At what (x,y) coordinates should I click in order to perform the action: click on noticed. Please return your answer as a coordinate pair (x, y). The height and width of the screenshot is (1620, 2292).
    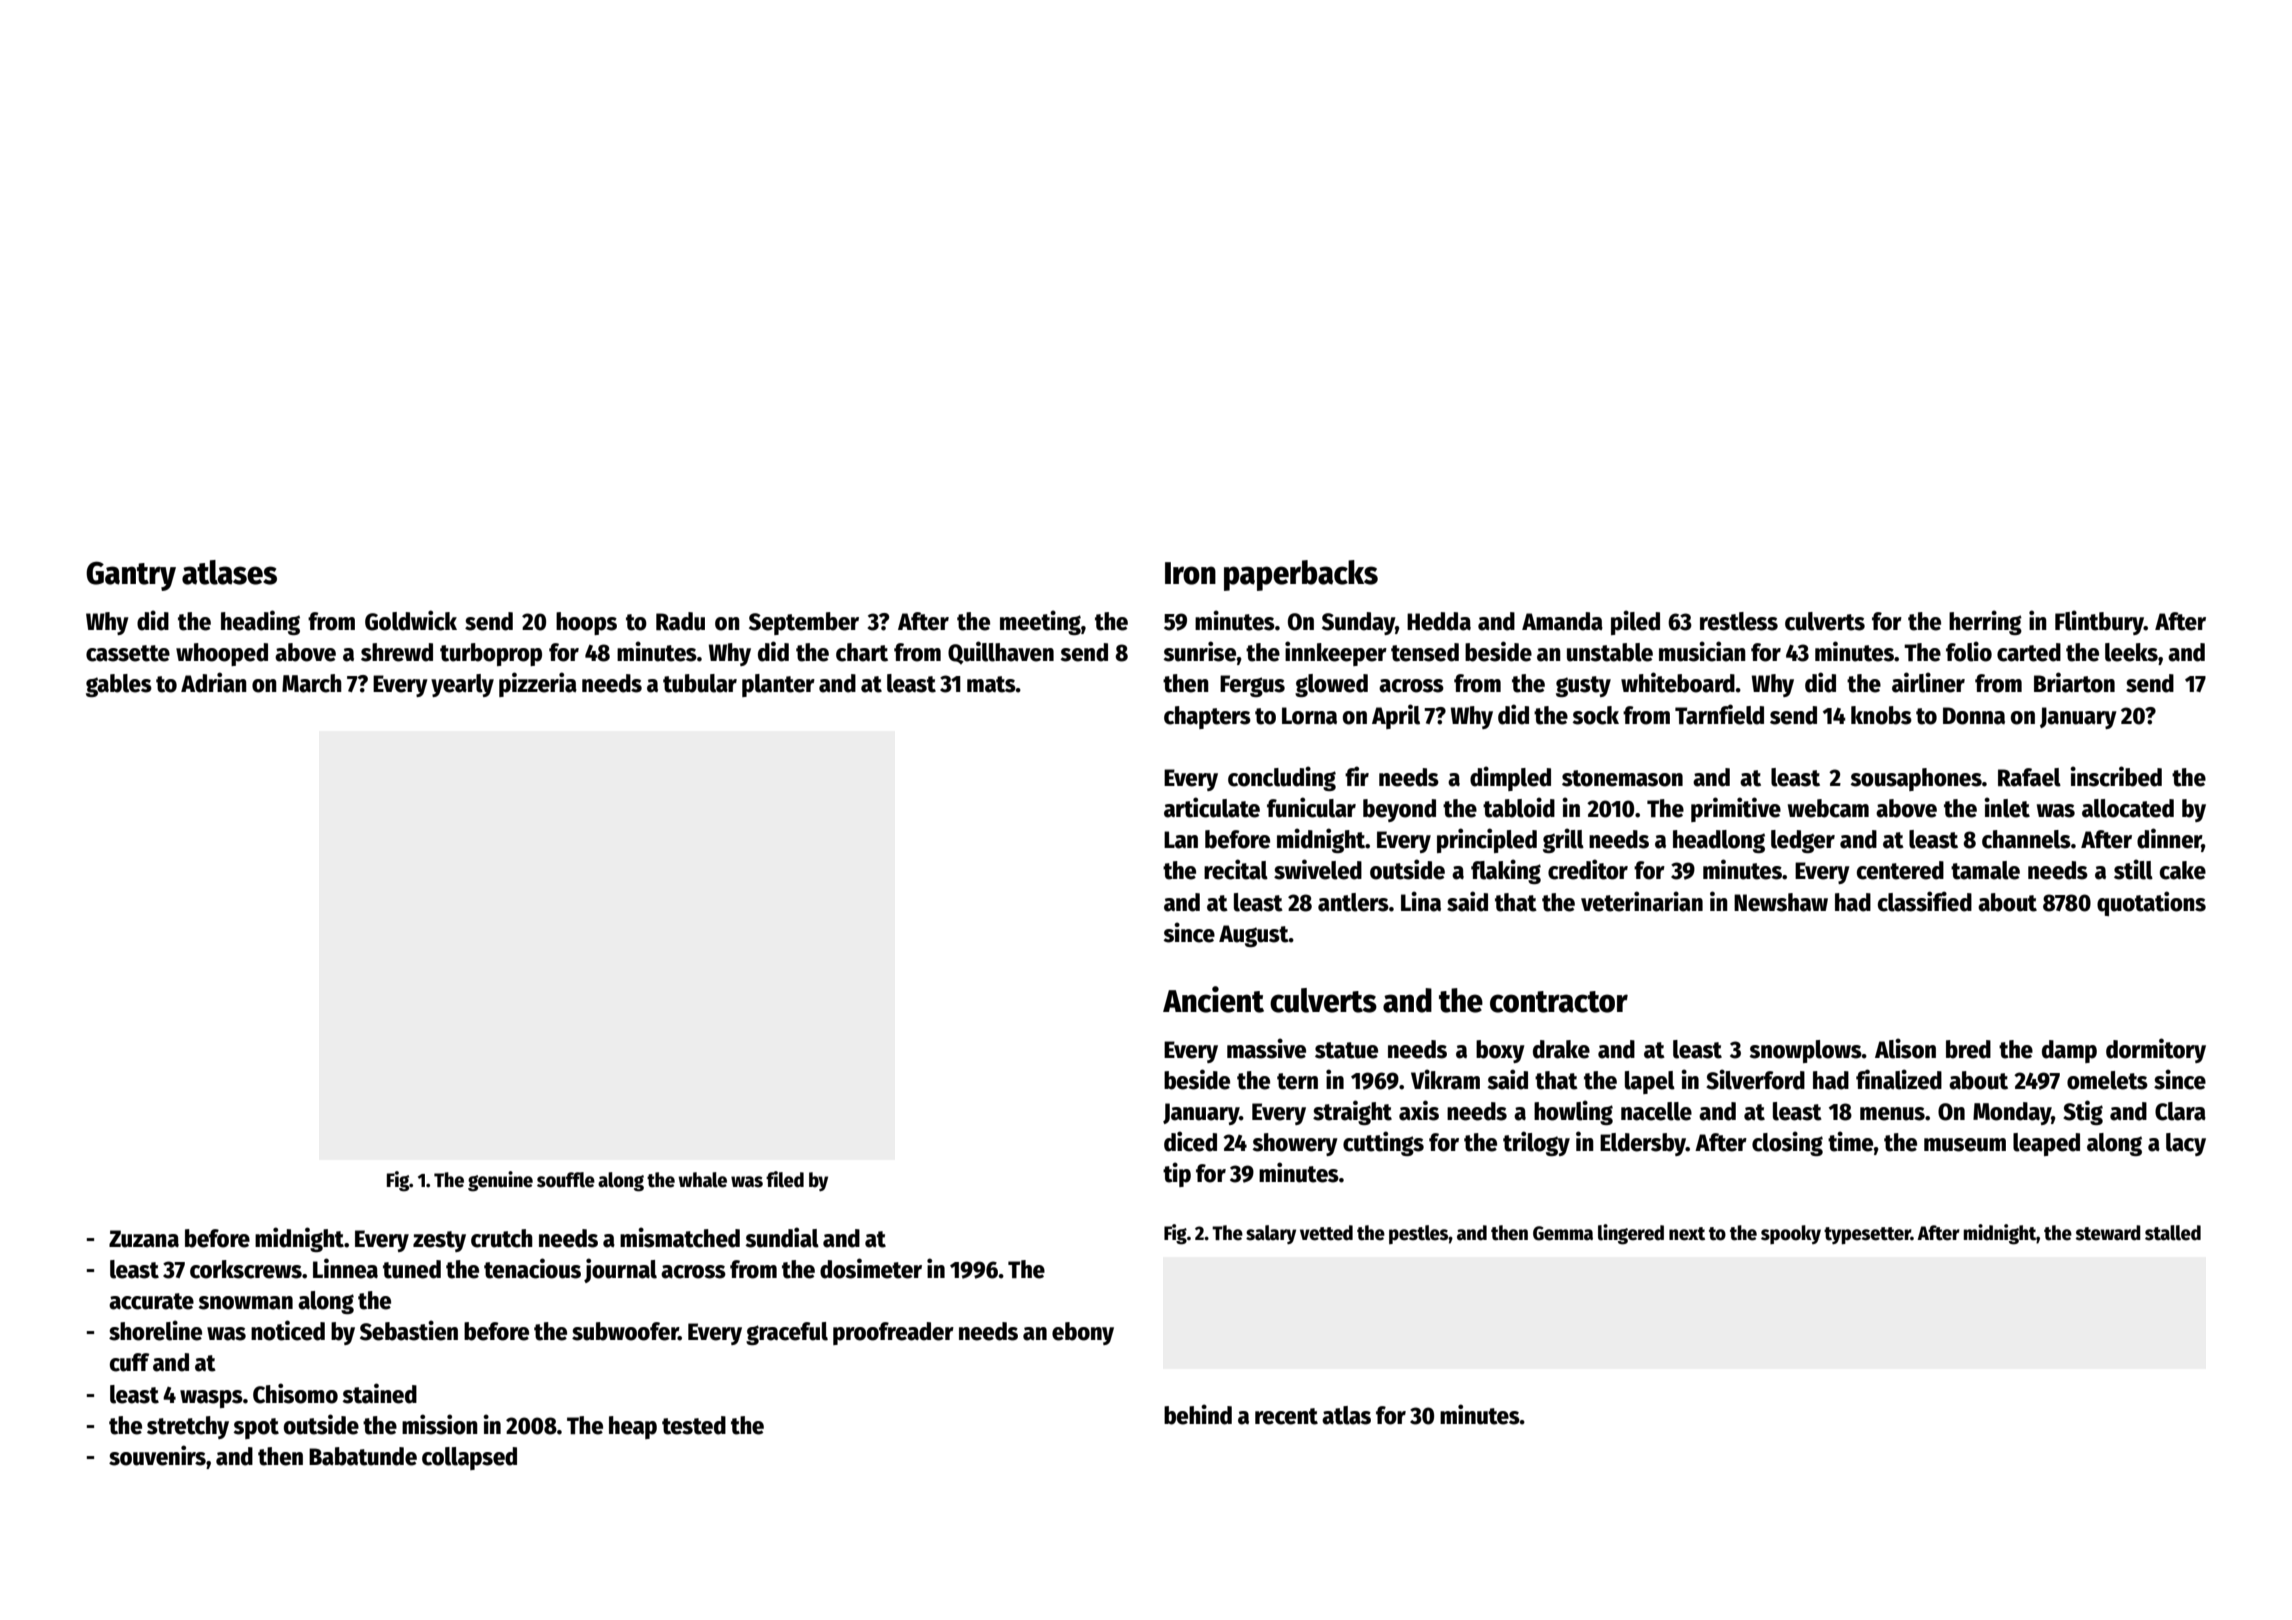
    Looking at the image, I should click on (288, 1330).
